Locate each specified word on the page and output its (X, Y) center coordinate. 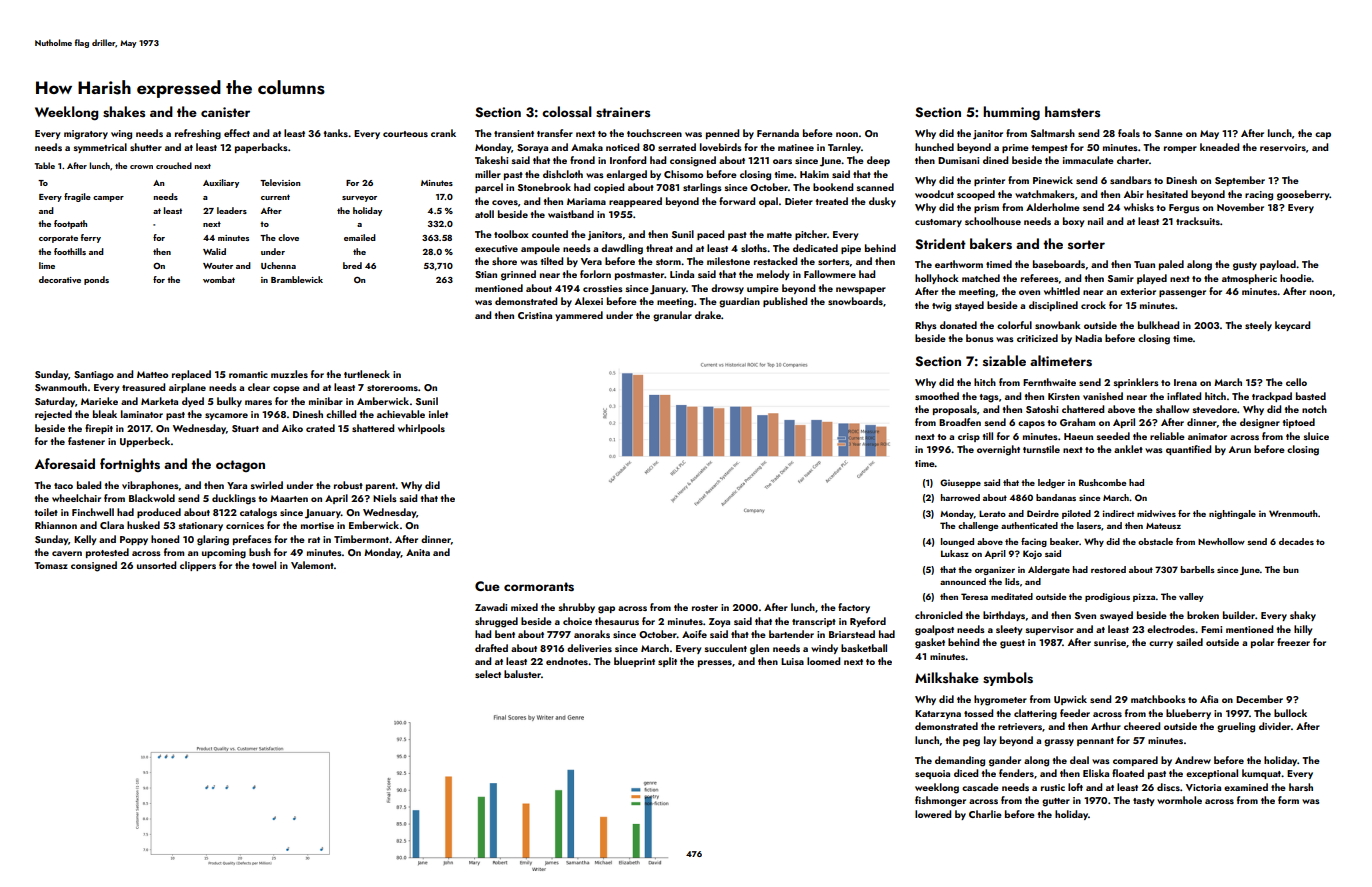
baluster (522, 674)
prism (986, 208)
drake (708, 315)
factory (854, 608)
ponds (96, 280)
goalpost (934, 630)
